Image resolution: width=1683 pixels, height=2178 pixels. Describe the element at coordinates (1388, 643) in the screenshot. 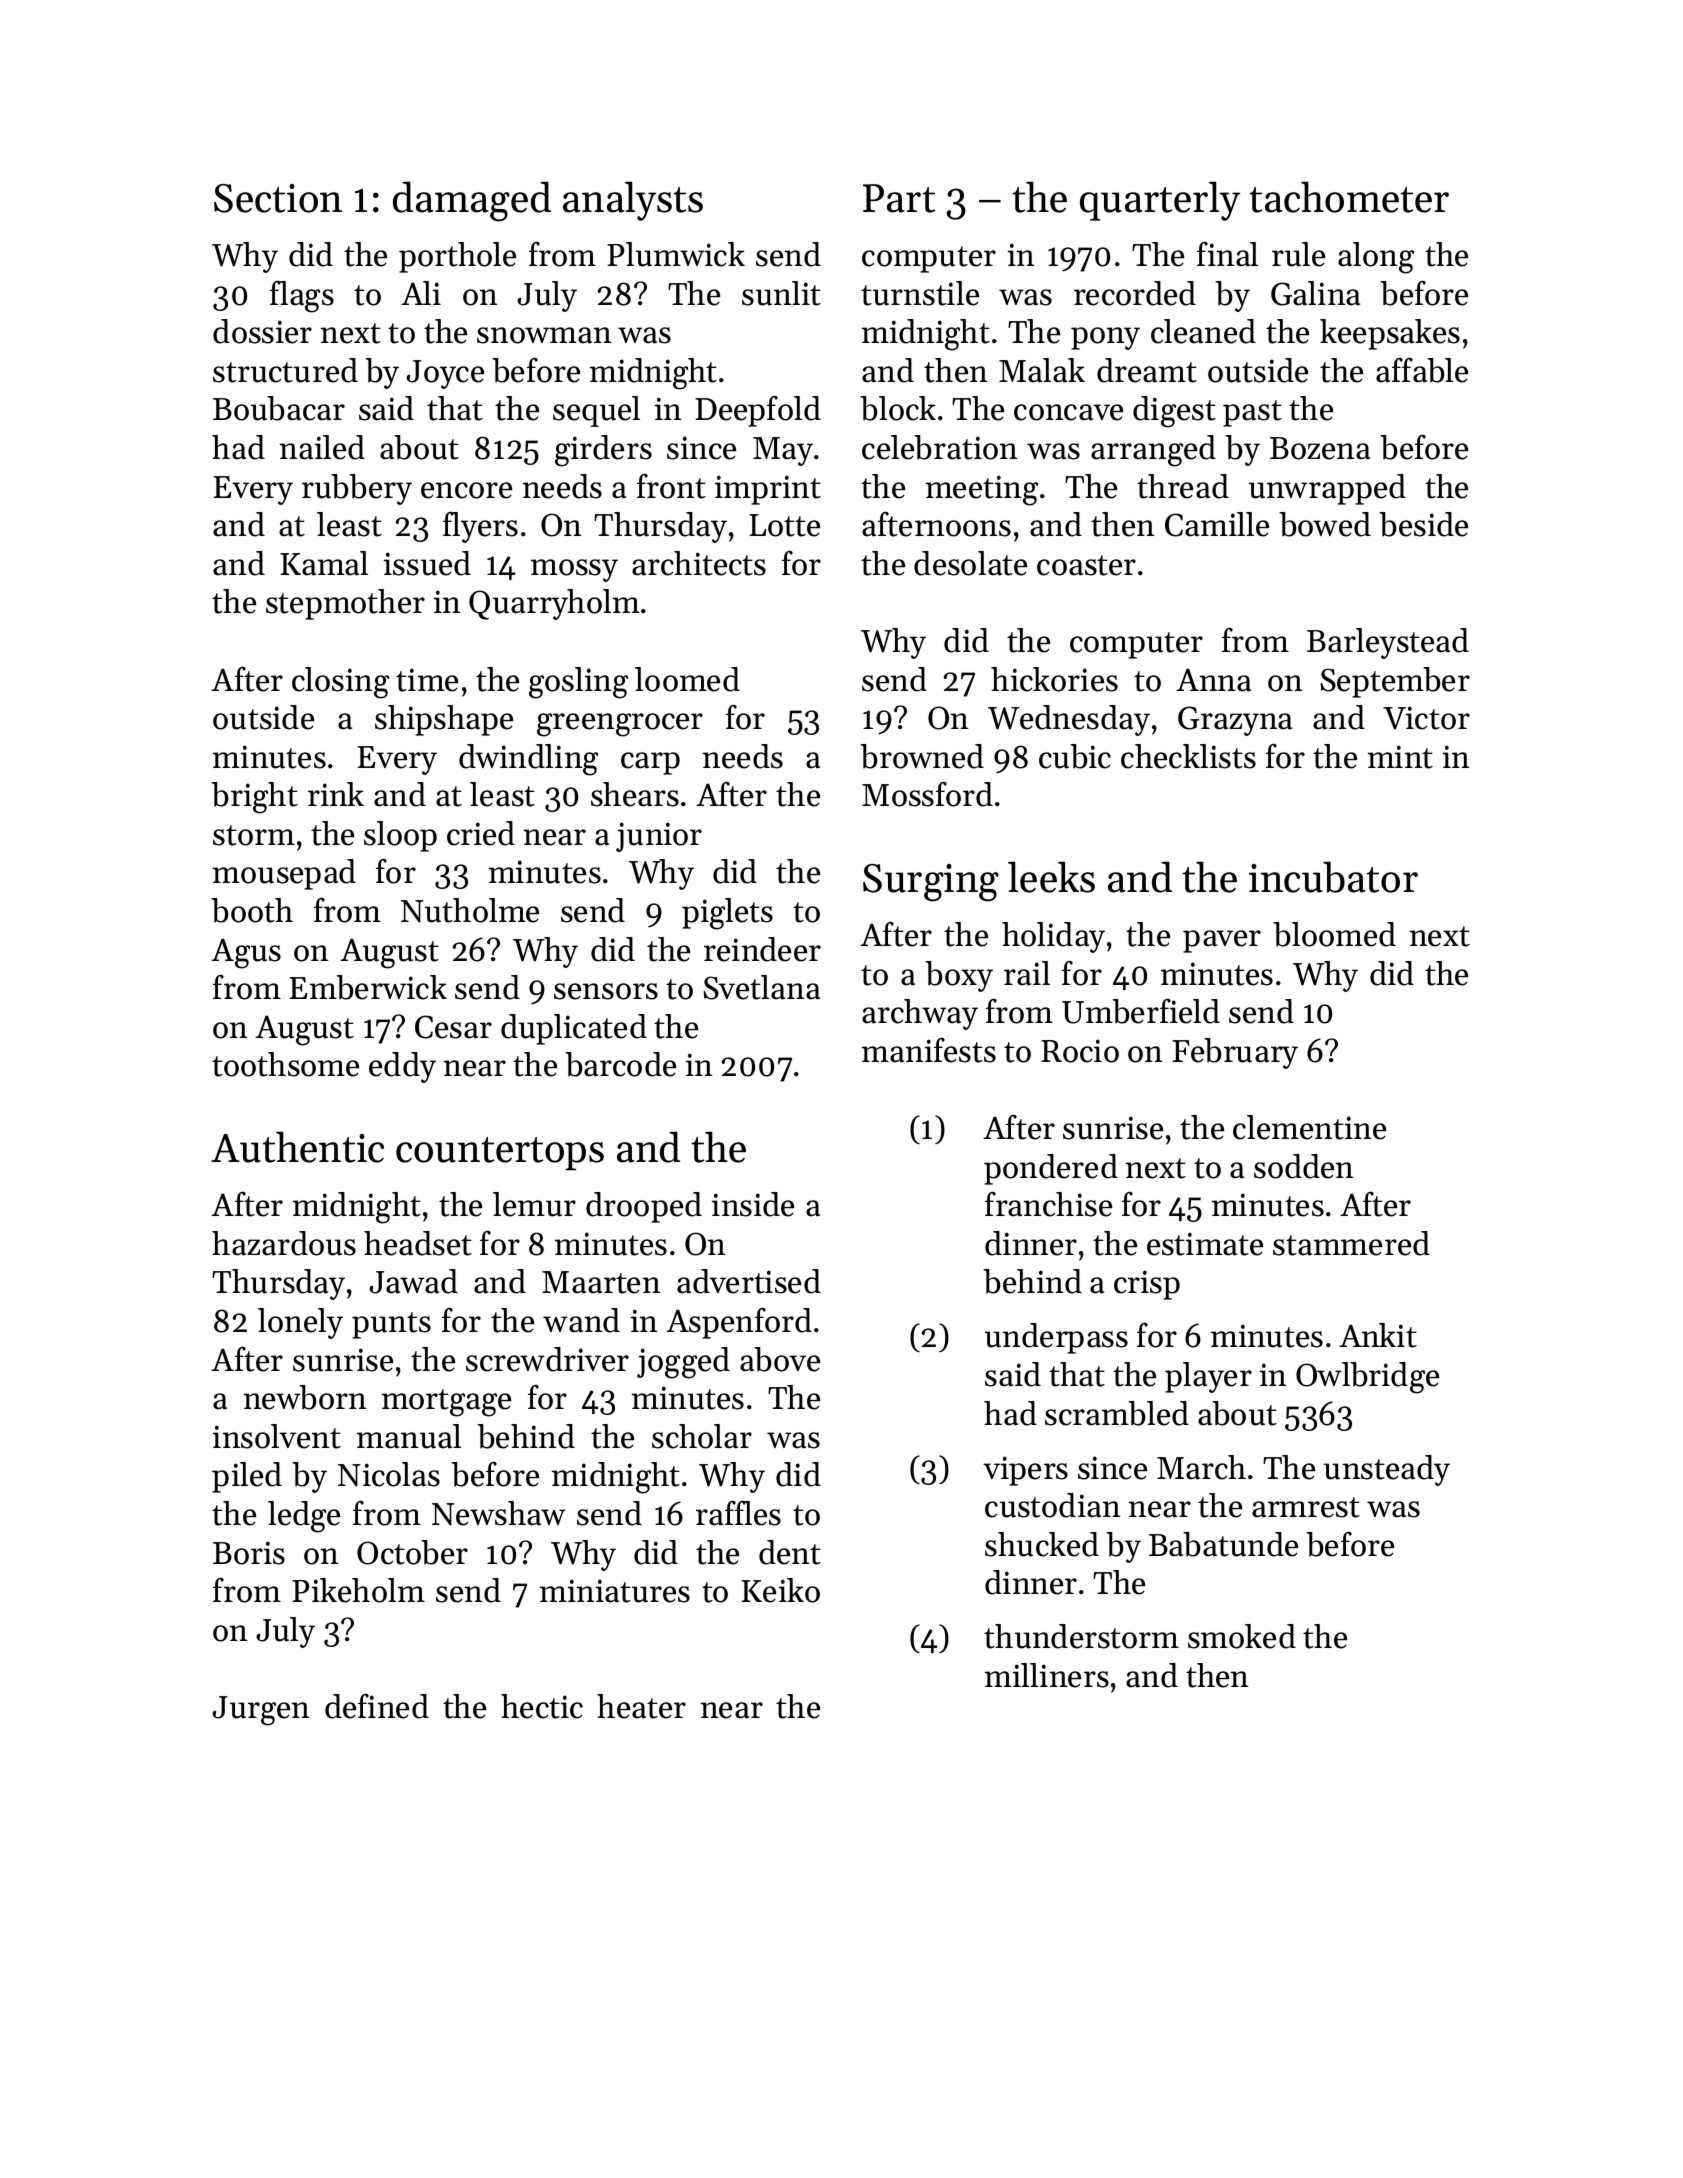

I see `Barleystead` at that location.
